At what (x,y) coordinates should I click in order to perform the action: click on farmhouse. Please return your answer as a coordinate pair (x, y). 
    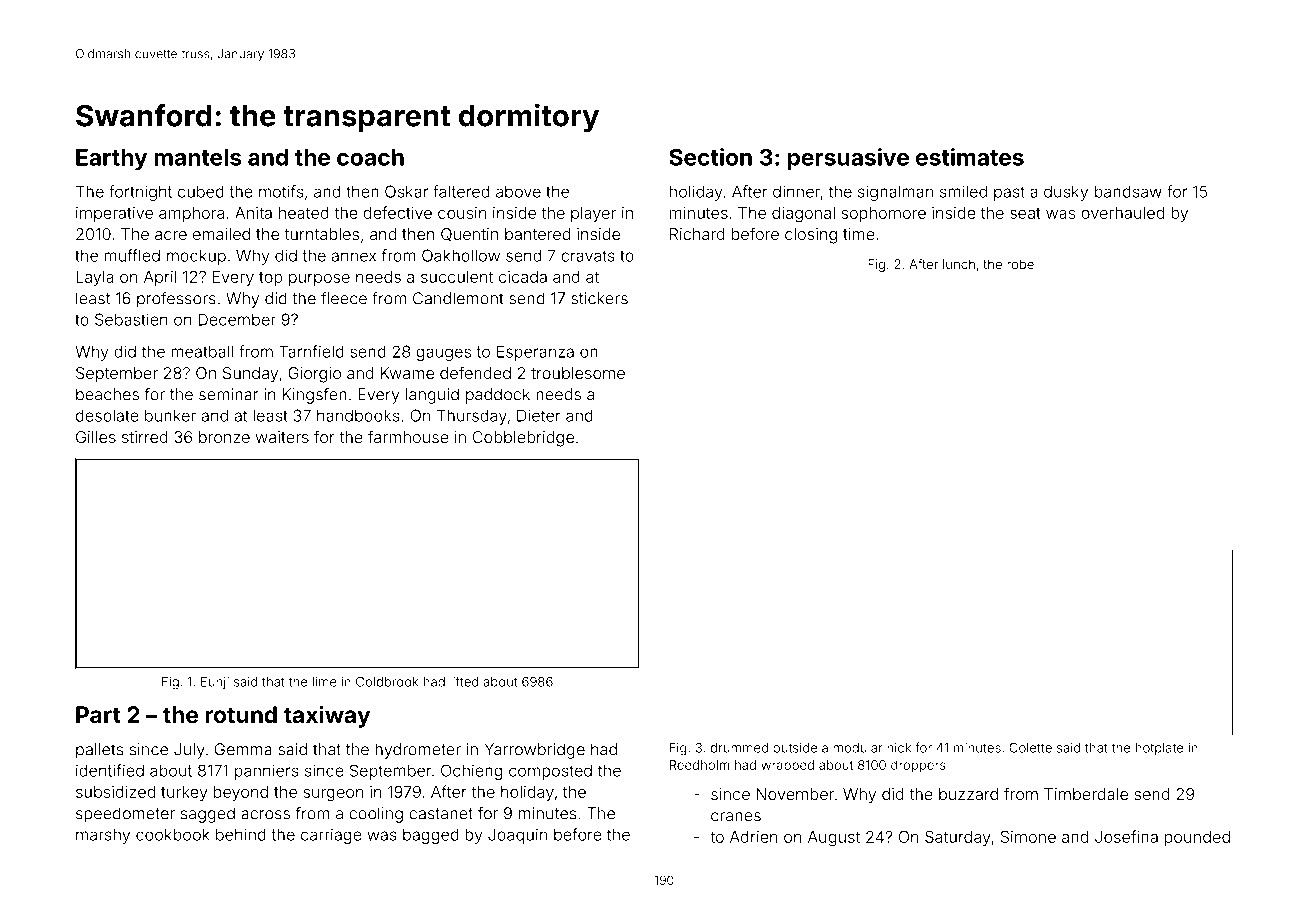
    Looking at the image, I should click on (408, 436).
